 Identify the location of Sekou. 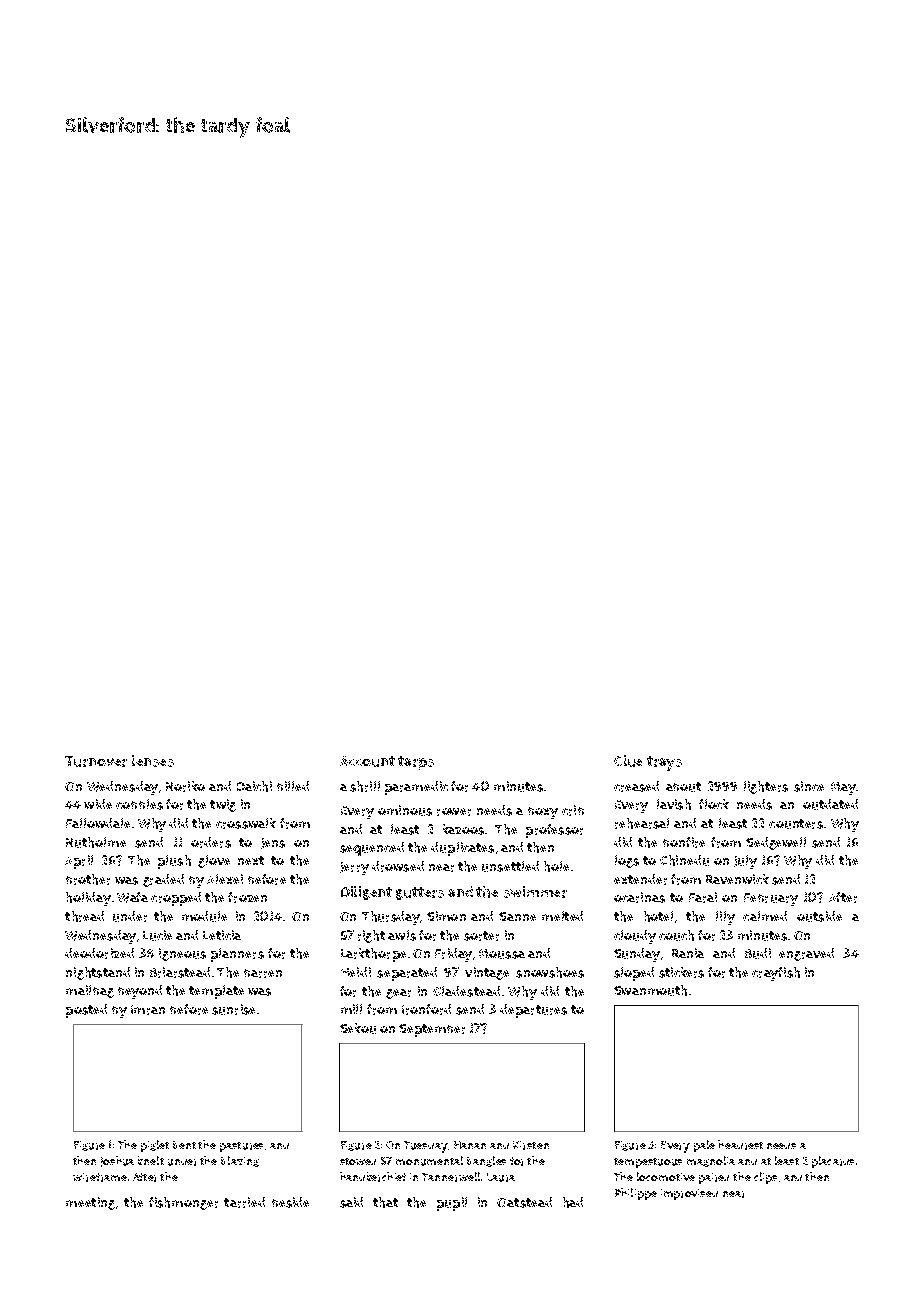
(358, 1028).
